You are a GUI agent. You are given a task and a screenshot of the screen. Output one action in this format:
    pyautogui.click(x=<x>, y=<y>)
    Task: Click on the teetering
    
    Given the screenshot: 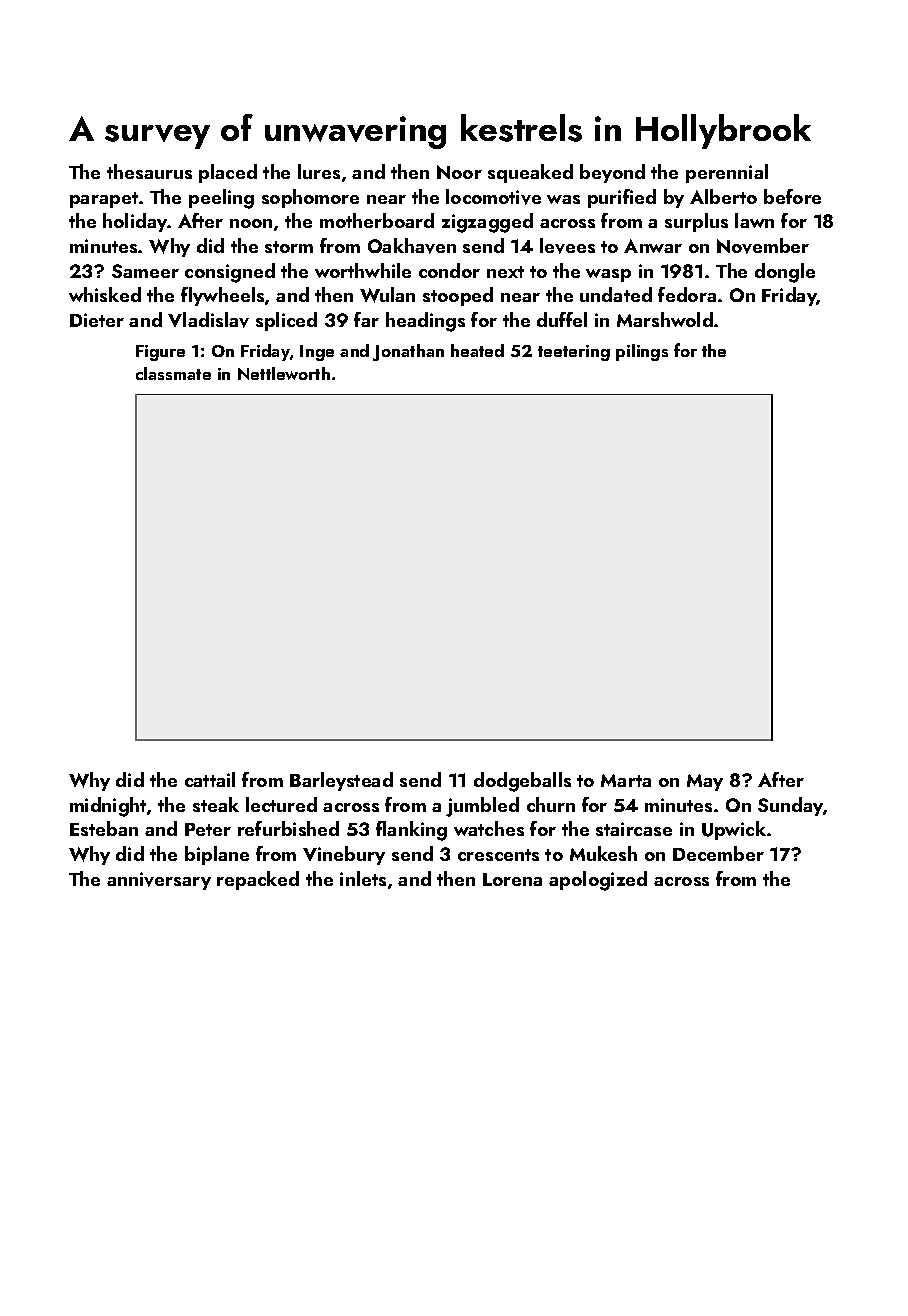 What is the action you would take?
    pyautogui.click(x=574, y=353)
